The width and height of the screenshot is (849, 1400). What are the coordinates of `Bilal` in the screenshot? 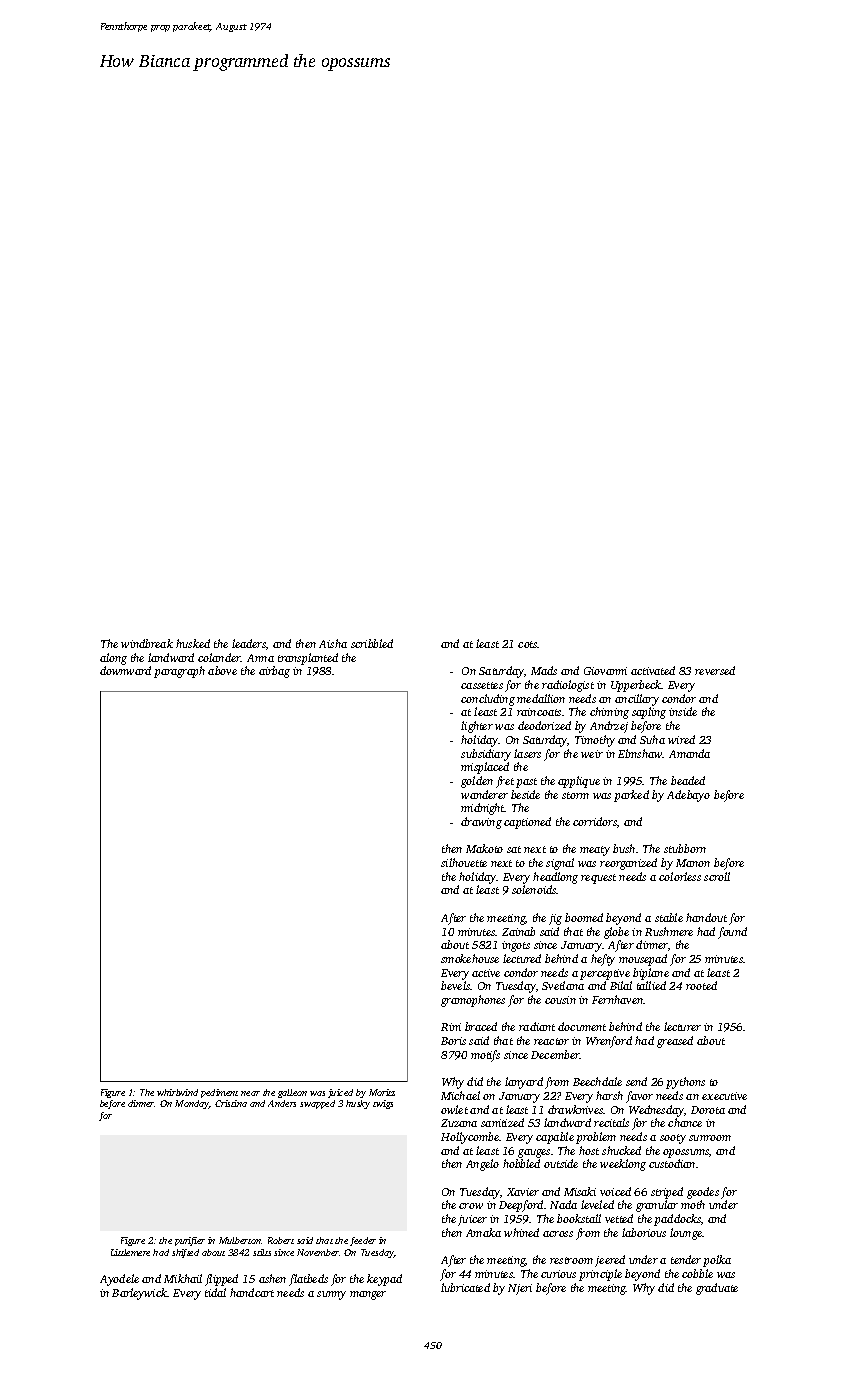 It's located at (621, 985).
